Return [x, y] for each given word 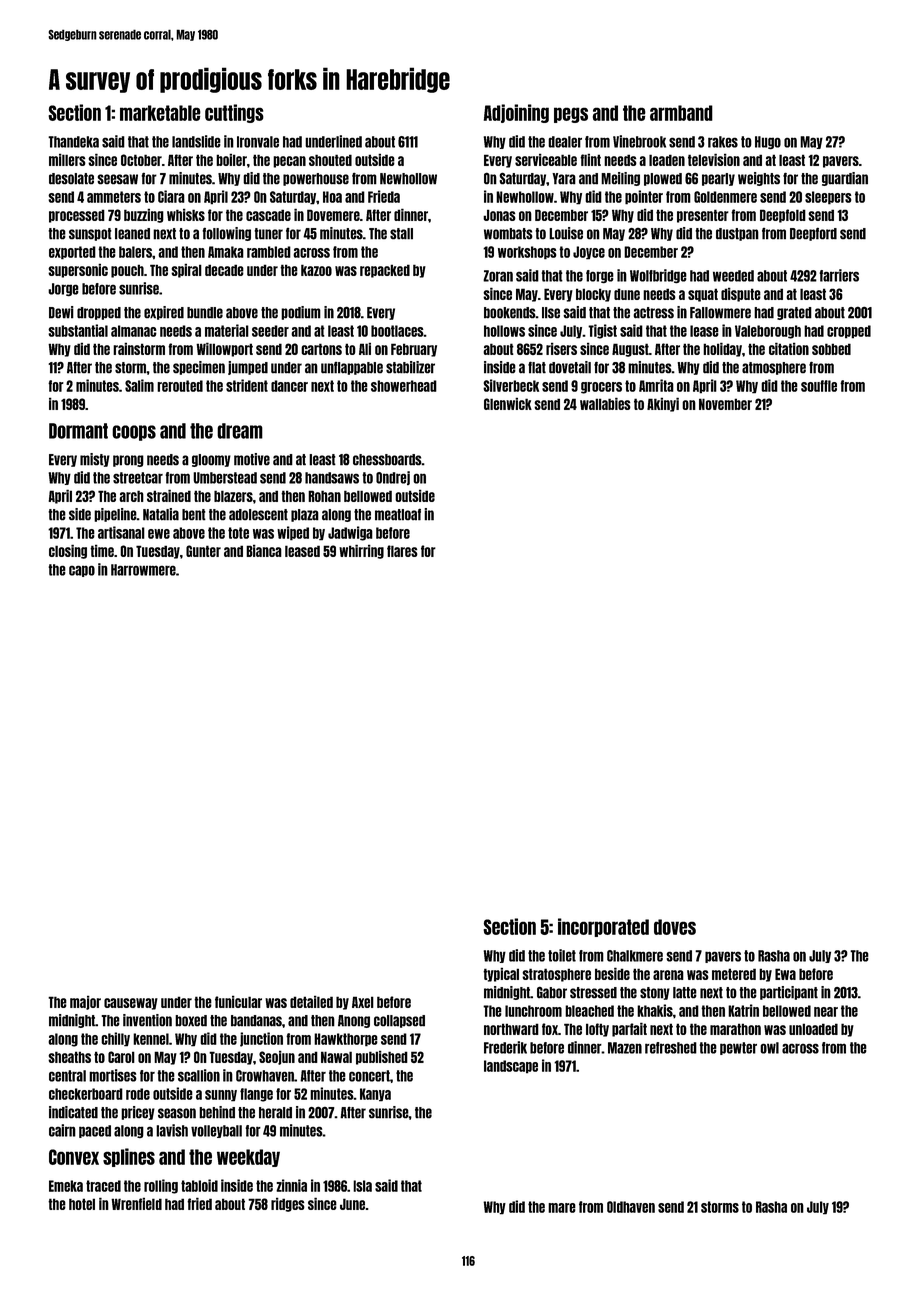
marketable [160, 113]
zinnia [291, 1185]
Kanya [375, 1095]
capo [82, 571]
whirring [361, 552]
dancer [289, 386]
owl [769, 1048]
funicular [238, 1002]
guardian [845, 179]
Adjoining [516, 113]
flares [402, 551]
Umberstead [225, 478]
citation [789, 349]
